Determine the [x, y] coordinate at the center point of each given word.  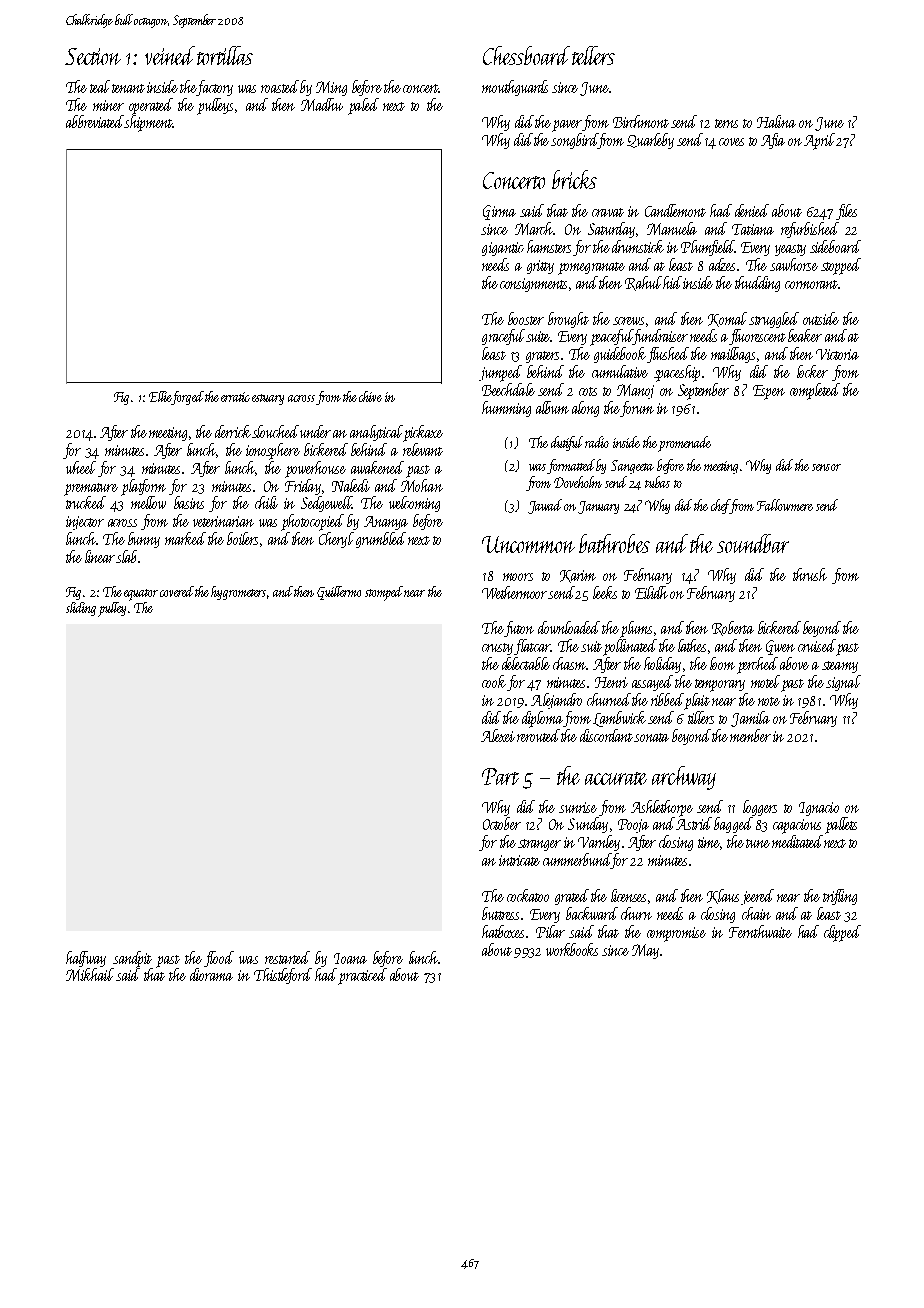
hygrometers [238, 593]
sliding [81, 609]
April [819, 141]
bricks [574, 179]
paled [363, 106]
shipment [148, 123]
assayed [652, 683]
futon [519, 629]
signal [843, 683]
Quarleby [650, 141]
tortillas [225, 55]
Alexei [498, 735]
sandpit [132, 959]
